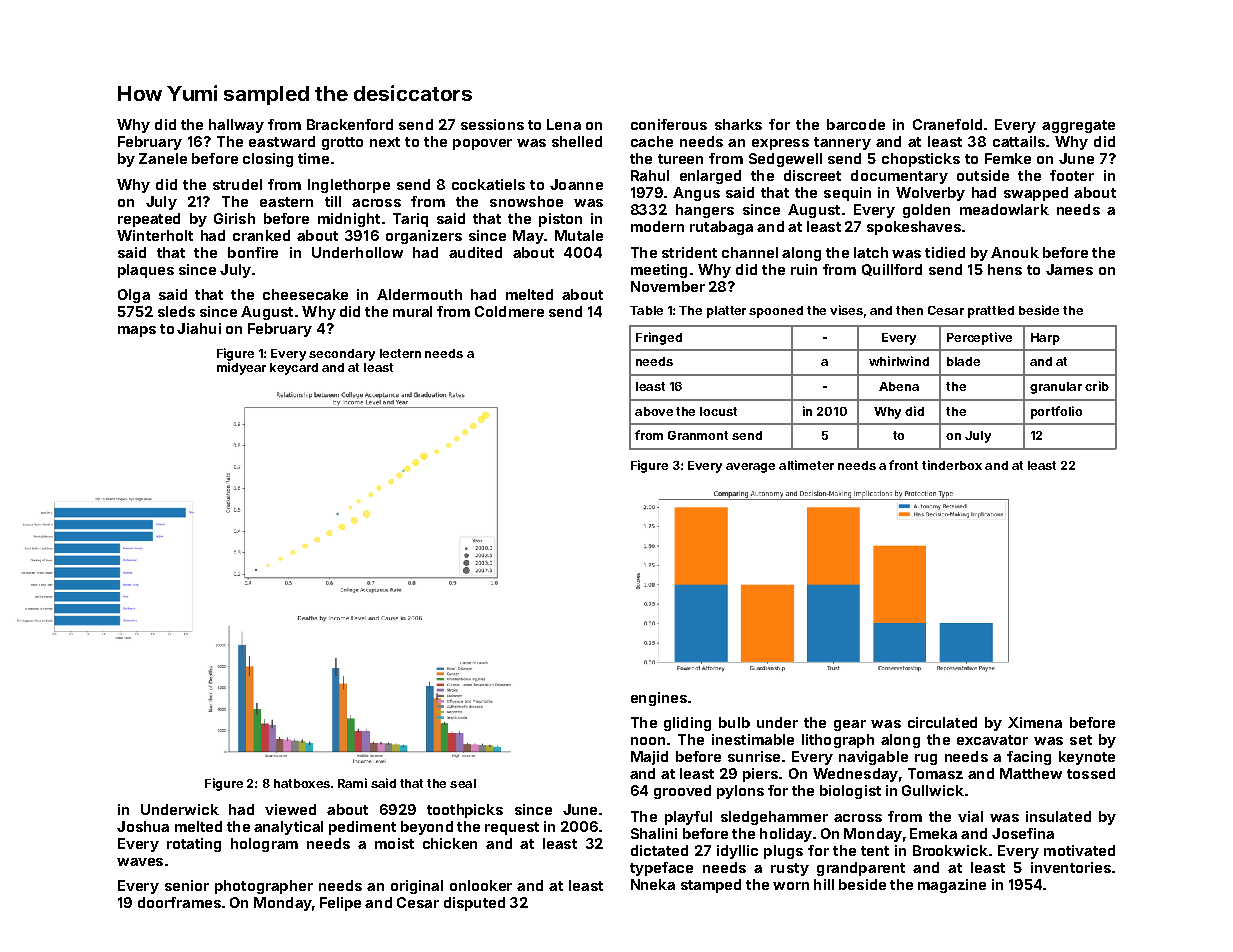 The width and height of the page is (1233, 952). I want to click on hatboxes, so click(302, 783).
